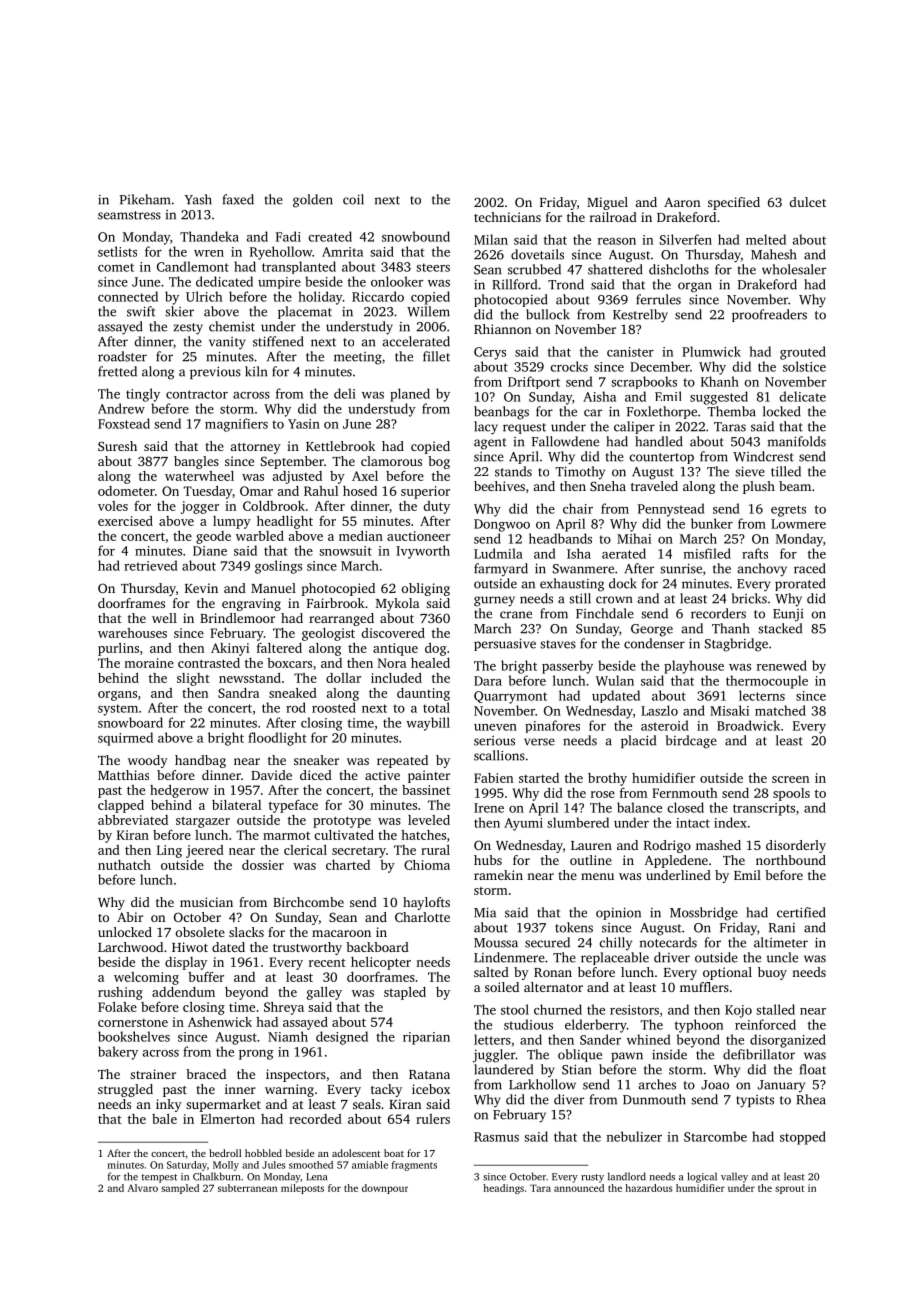 The width and height of the screenshot is (924, 1308). I want to click on contrasted, so click(209, 663).
